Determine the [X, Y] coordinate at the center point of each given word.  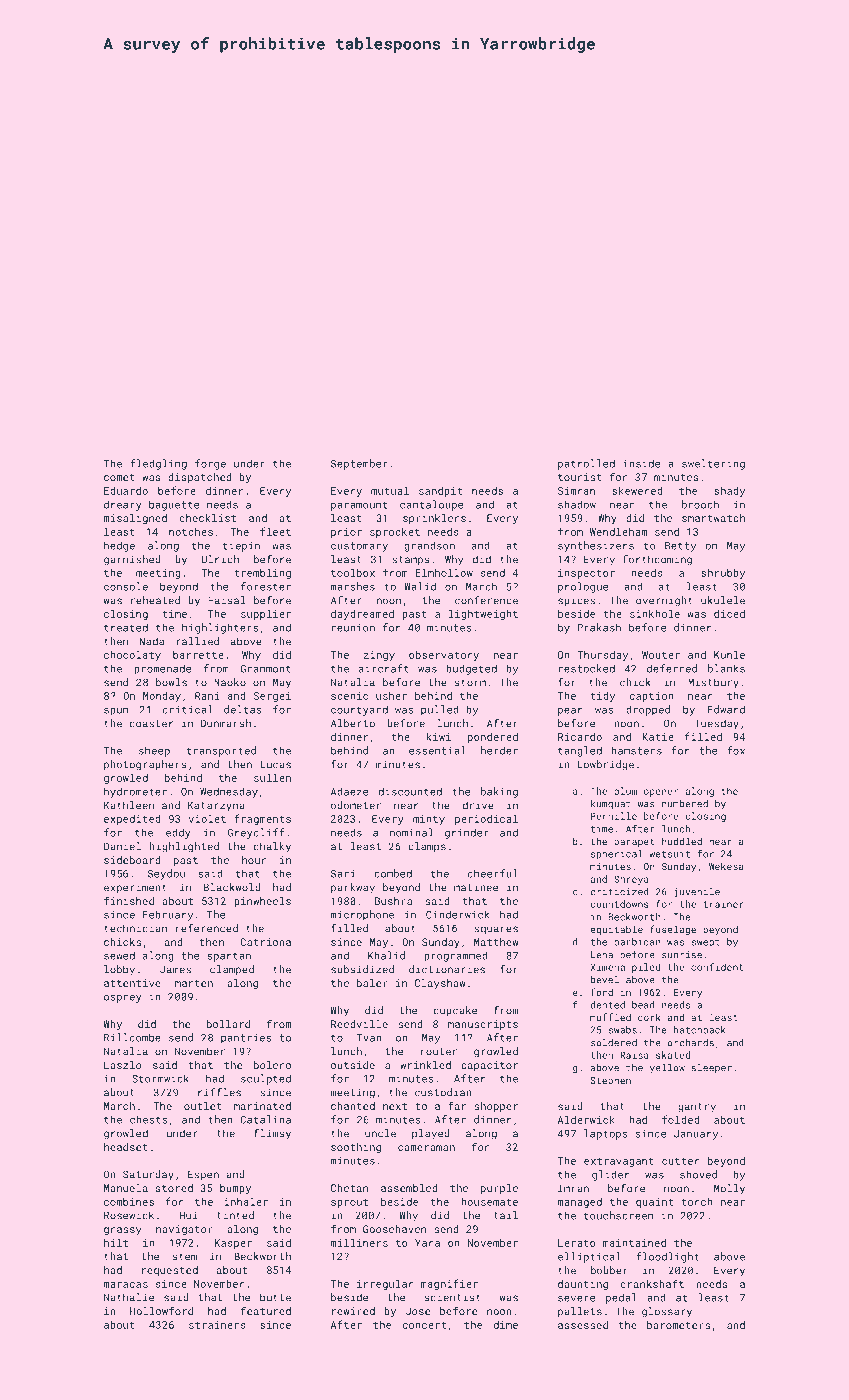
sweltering [713, 464]
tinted [235, 1215]
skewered [637, 490]
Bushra [393, 901]
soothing [356, 1148]
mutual [390, 490]
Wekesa [726, 866]
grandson [429, 546]
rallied [197, 641]
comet [119, 477]
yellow [667, 1069]
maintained [634, 1242]
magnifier [449, 1284]
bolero [272, 1065]
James [175, 969]
